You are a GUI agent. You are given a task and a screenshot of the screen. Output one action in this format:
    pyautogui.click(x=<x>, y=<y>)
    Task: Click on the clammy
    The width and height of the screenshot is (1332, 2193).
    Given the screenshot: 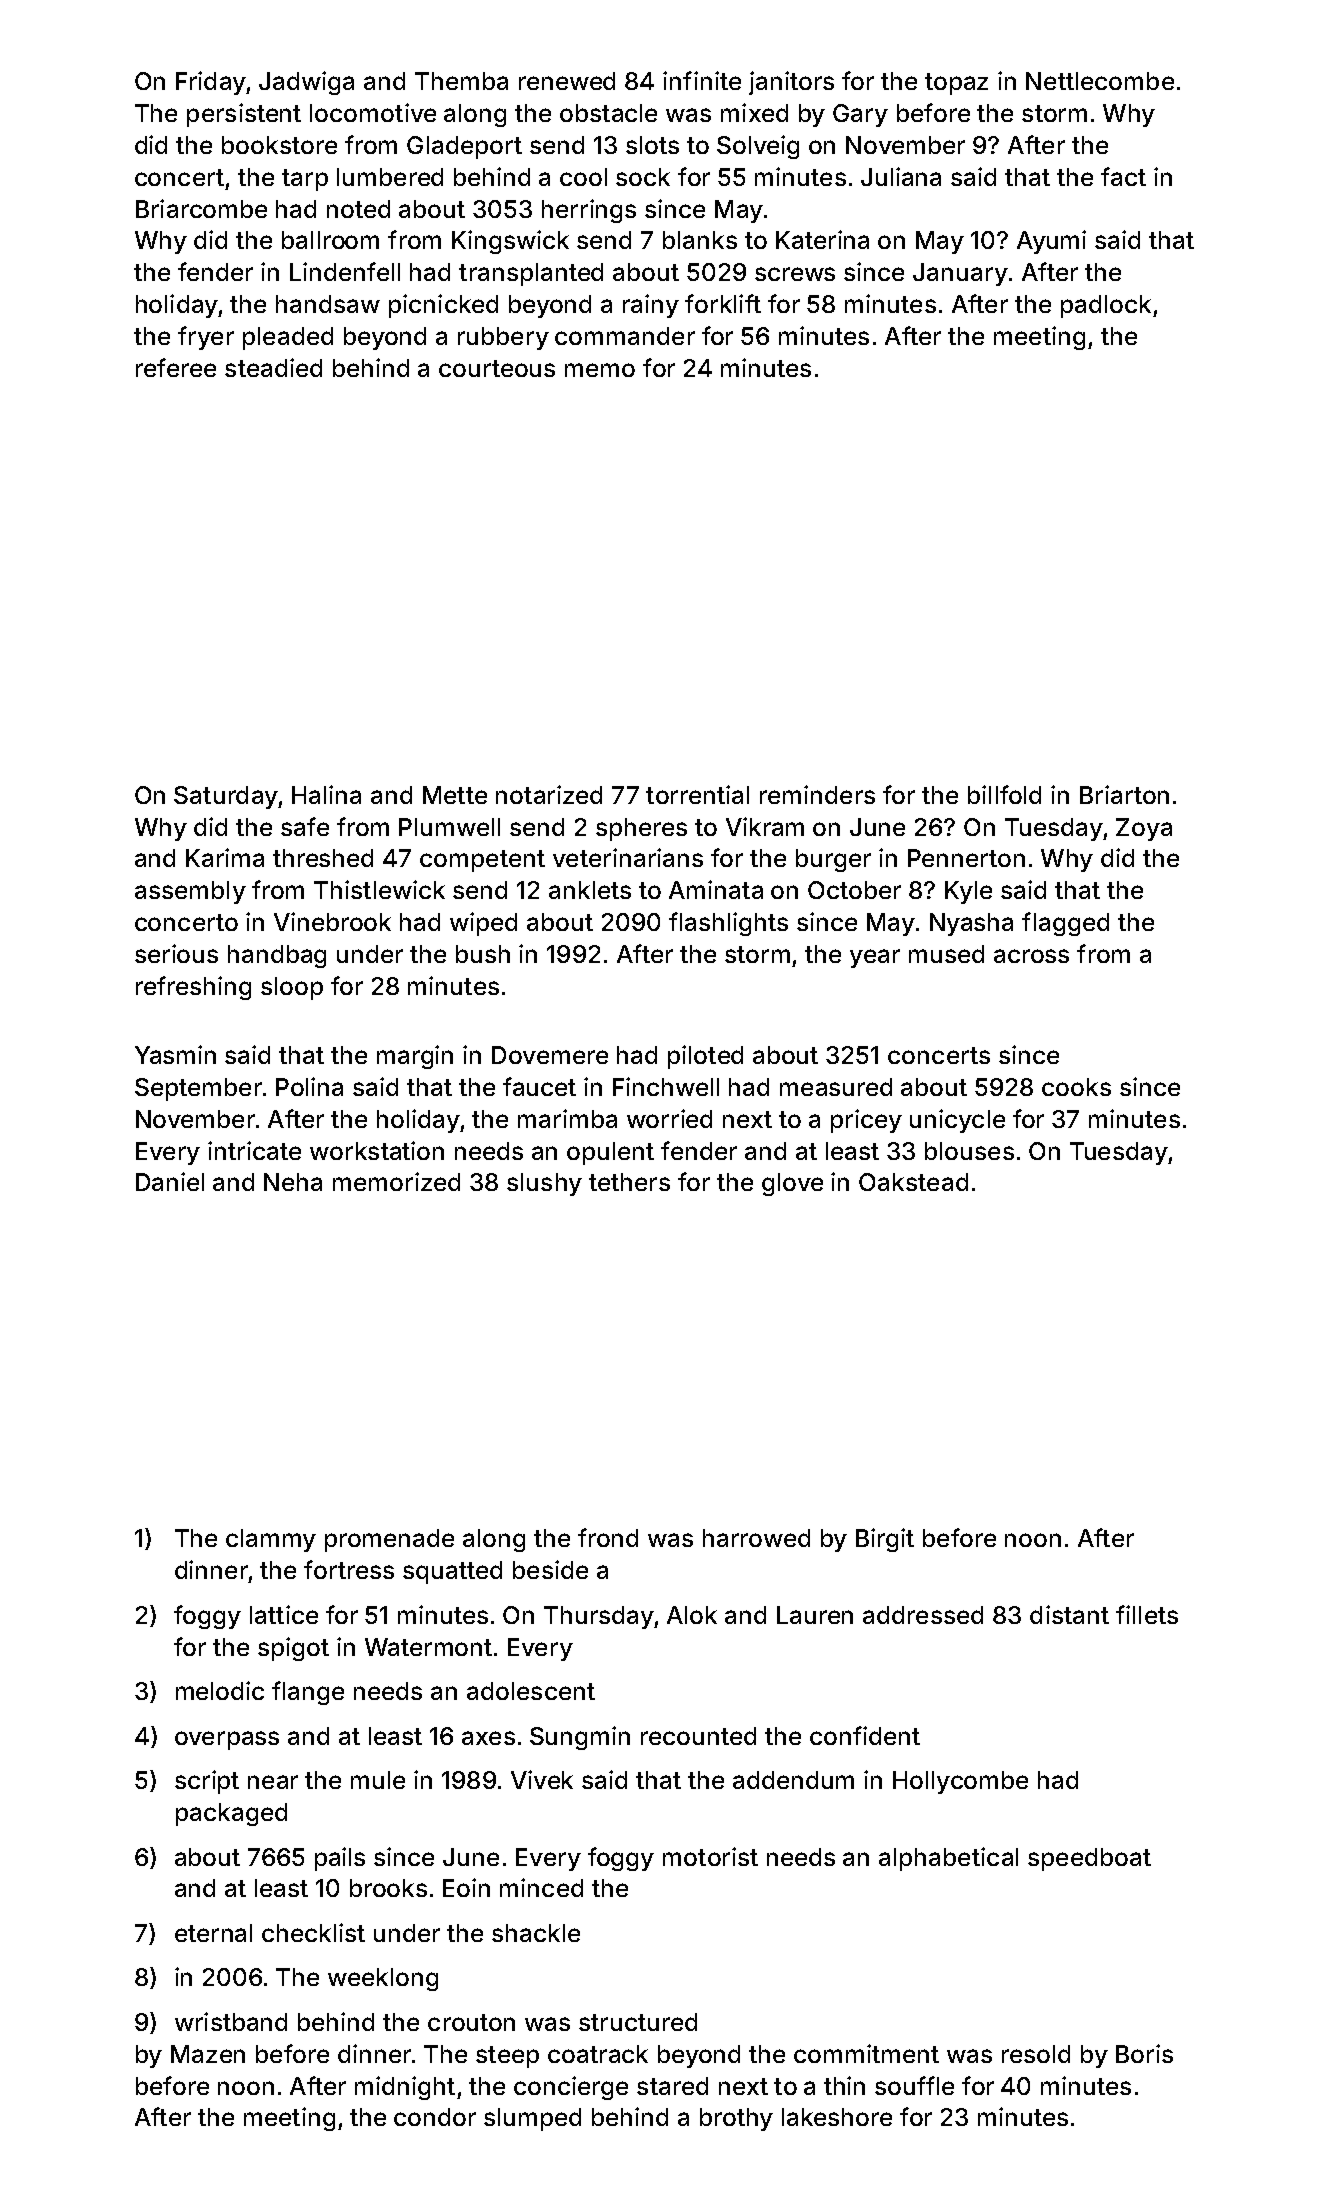 What is the action you would take?
    pyautogui.click(x=271, y=1540)
